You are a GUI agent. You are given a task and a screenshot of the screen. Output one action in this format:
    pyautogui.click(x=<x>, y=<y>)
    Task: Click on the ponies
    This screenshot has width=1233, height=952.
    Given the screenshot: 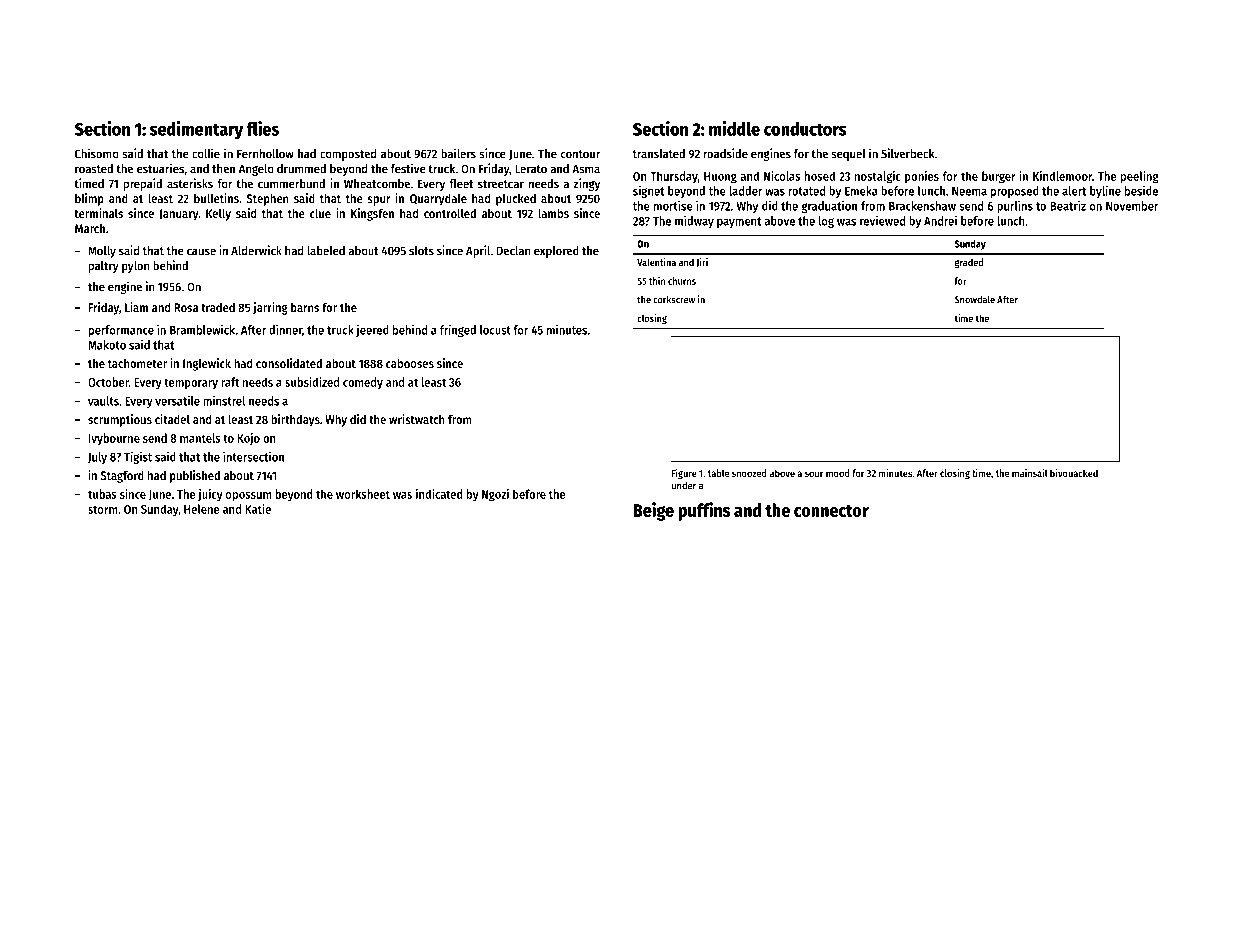 What is the action you would take?
    pyautogui.click(x=922, y=177)
